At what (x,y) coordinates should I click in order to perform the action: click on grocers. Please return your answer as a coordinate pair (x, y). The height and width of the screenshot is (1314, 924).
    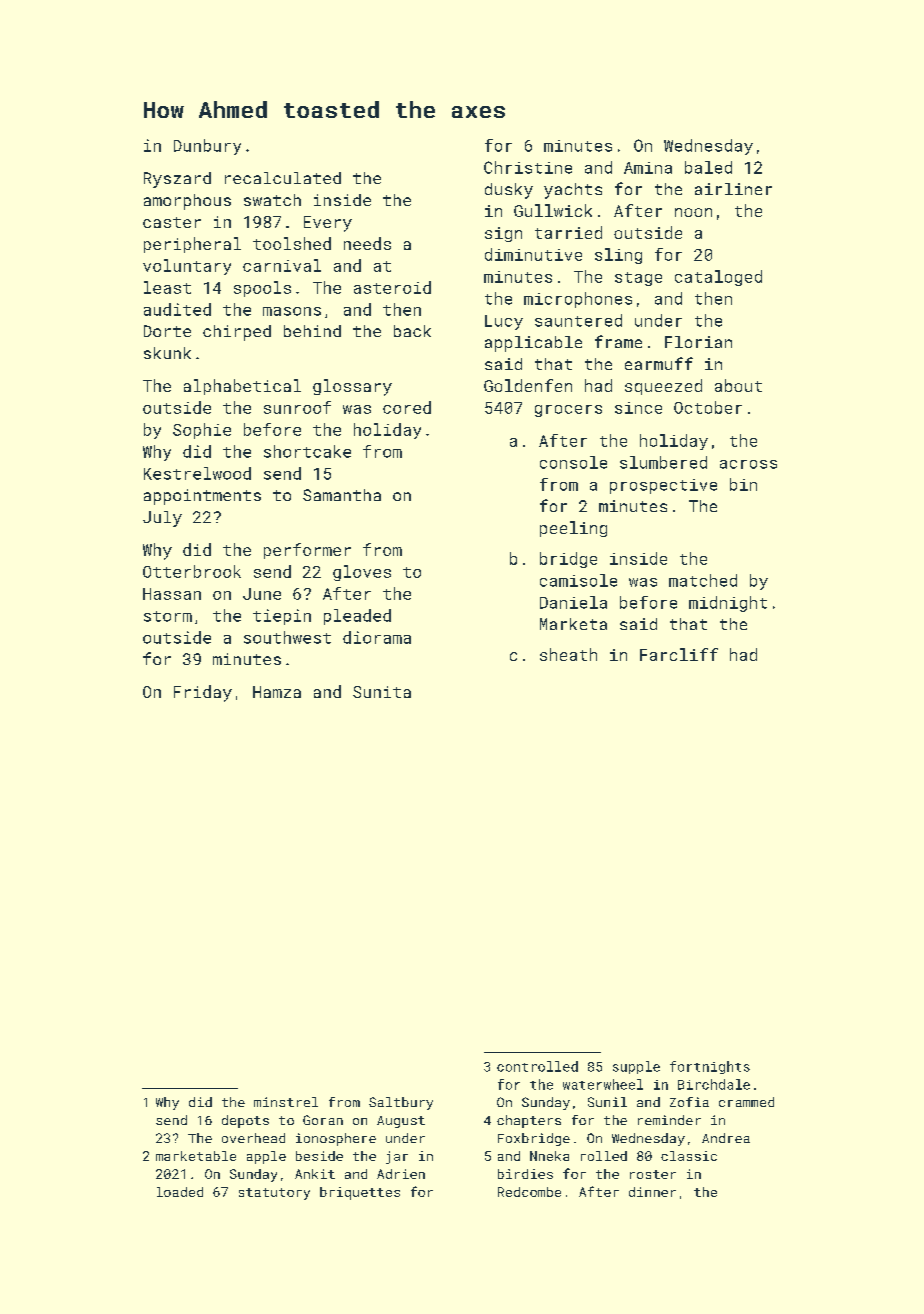
    Looking at the image, I should click on (568, 411).
